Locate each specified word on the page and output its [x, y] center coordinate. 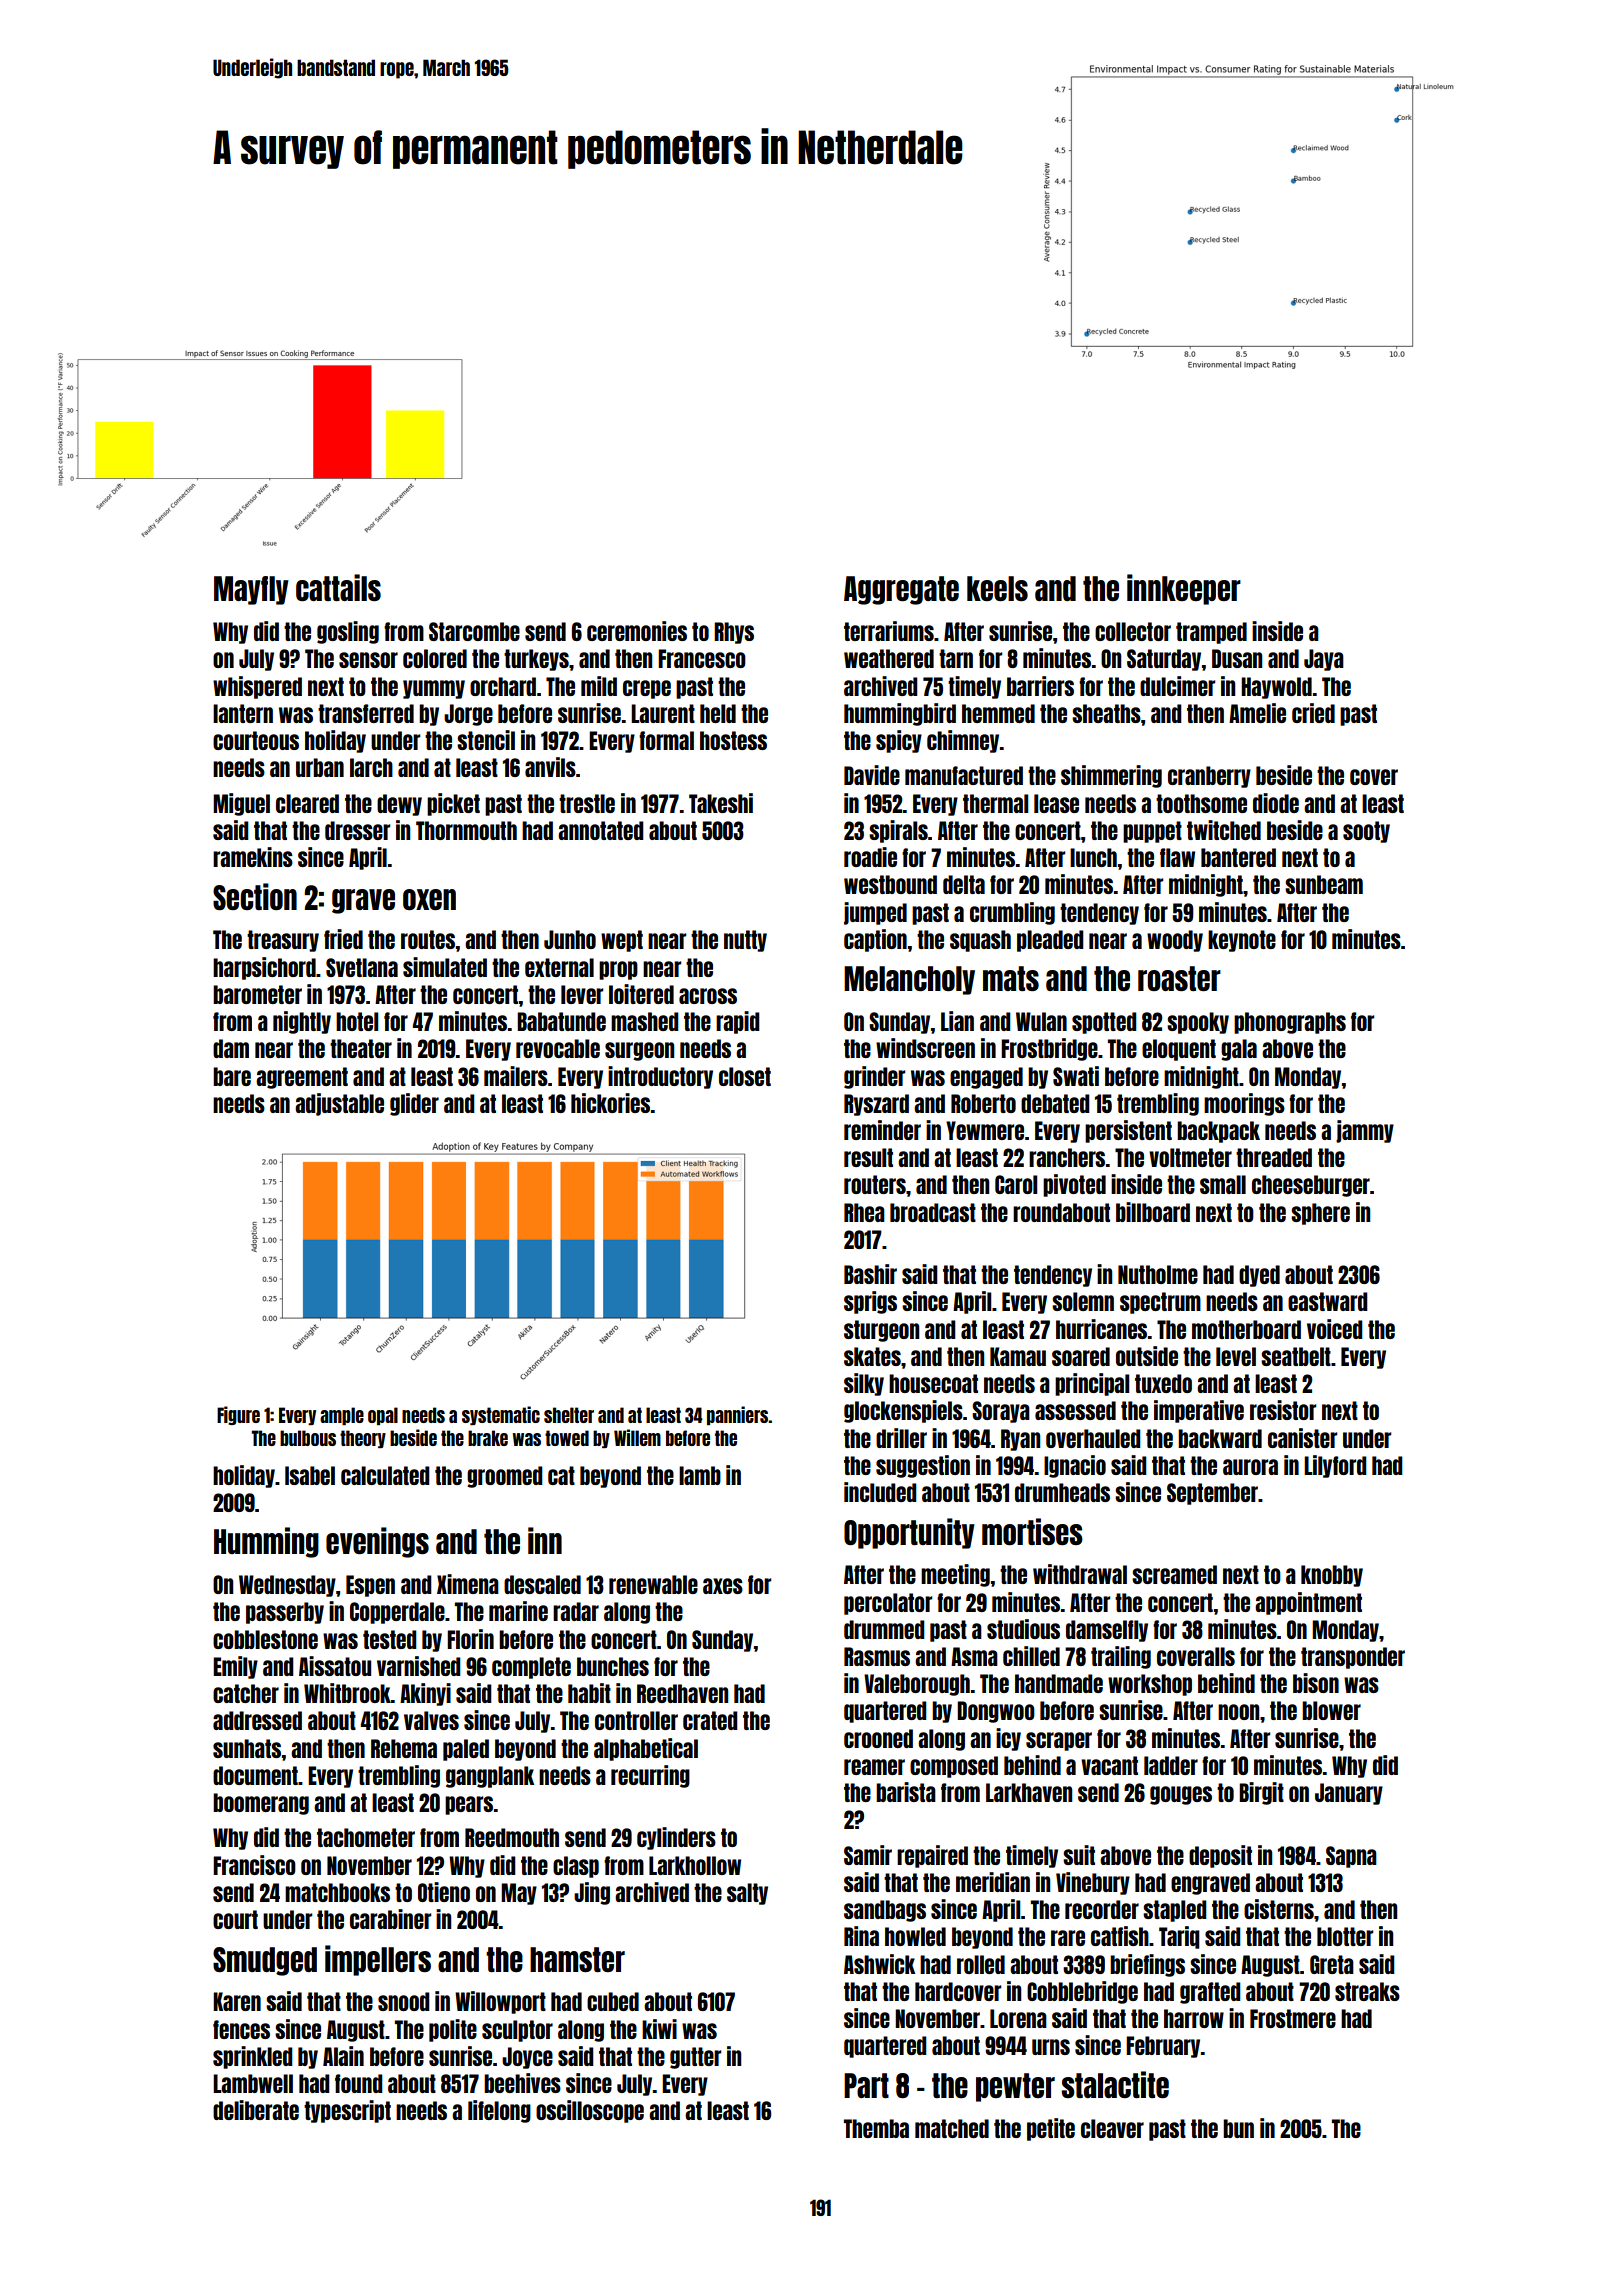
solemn [1083, 1301]
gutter [695, 2058]
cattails [338, 587]
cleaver [1112, 2128]
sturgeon [881, 1331]
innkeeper [1184, 589]
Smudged [265, 1961]
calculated [385, 1475]
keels [997, 588]
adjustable [339, 1104]
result [868, 1157]
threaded [1274, 1157]
